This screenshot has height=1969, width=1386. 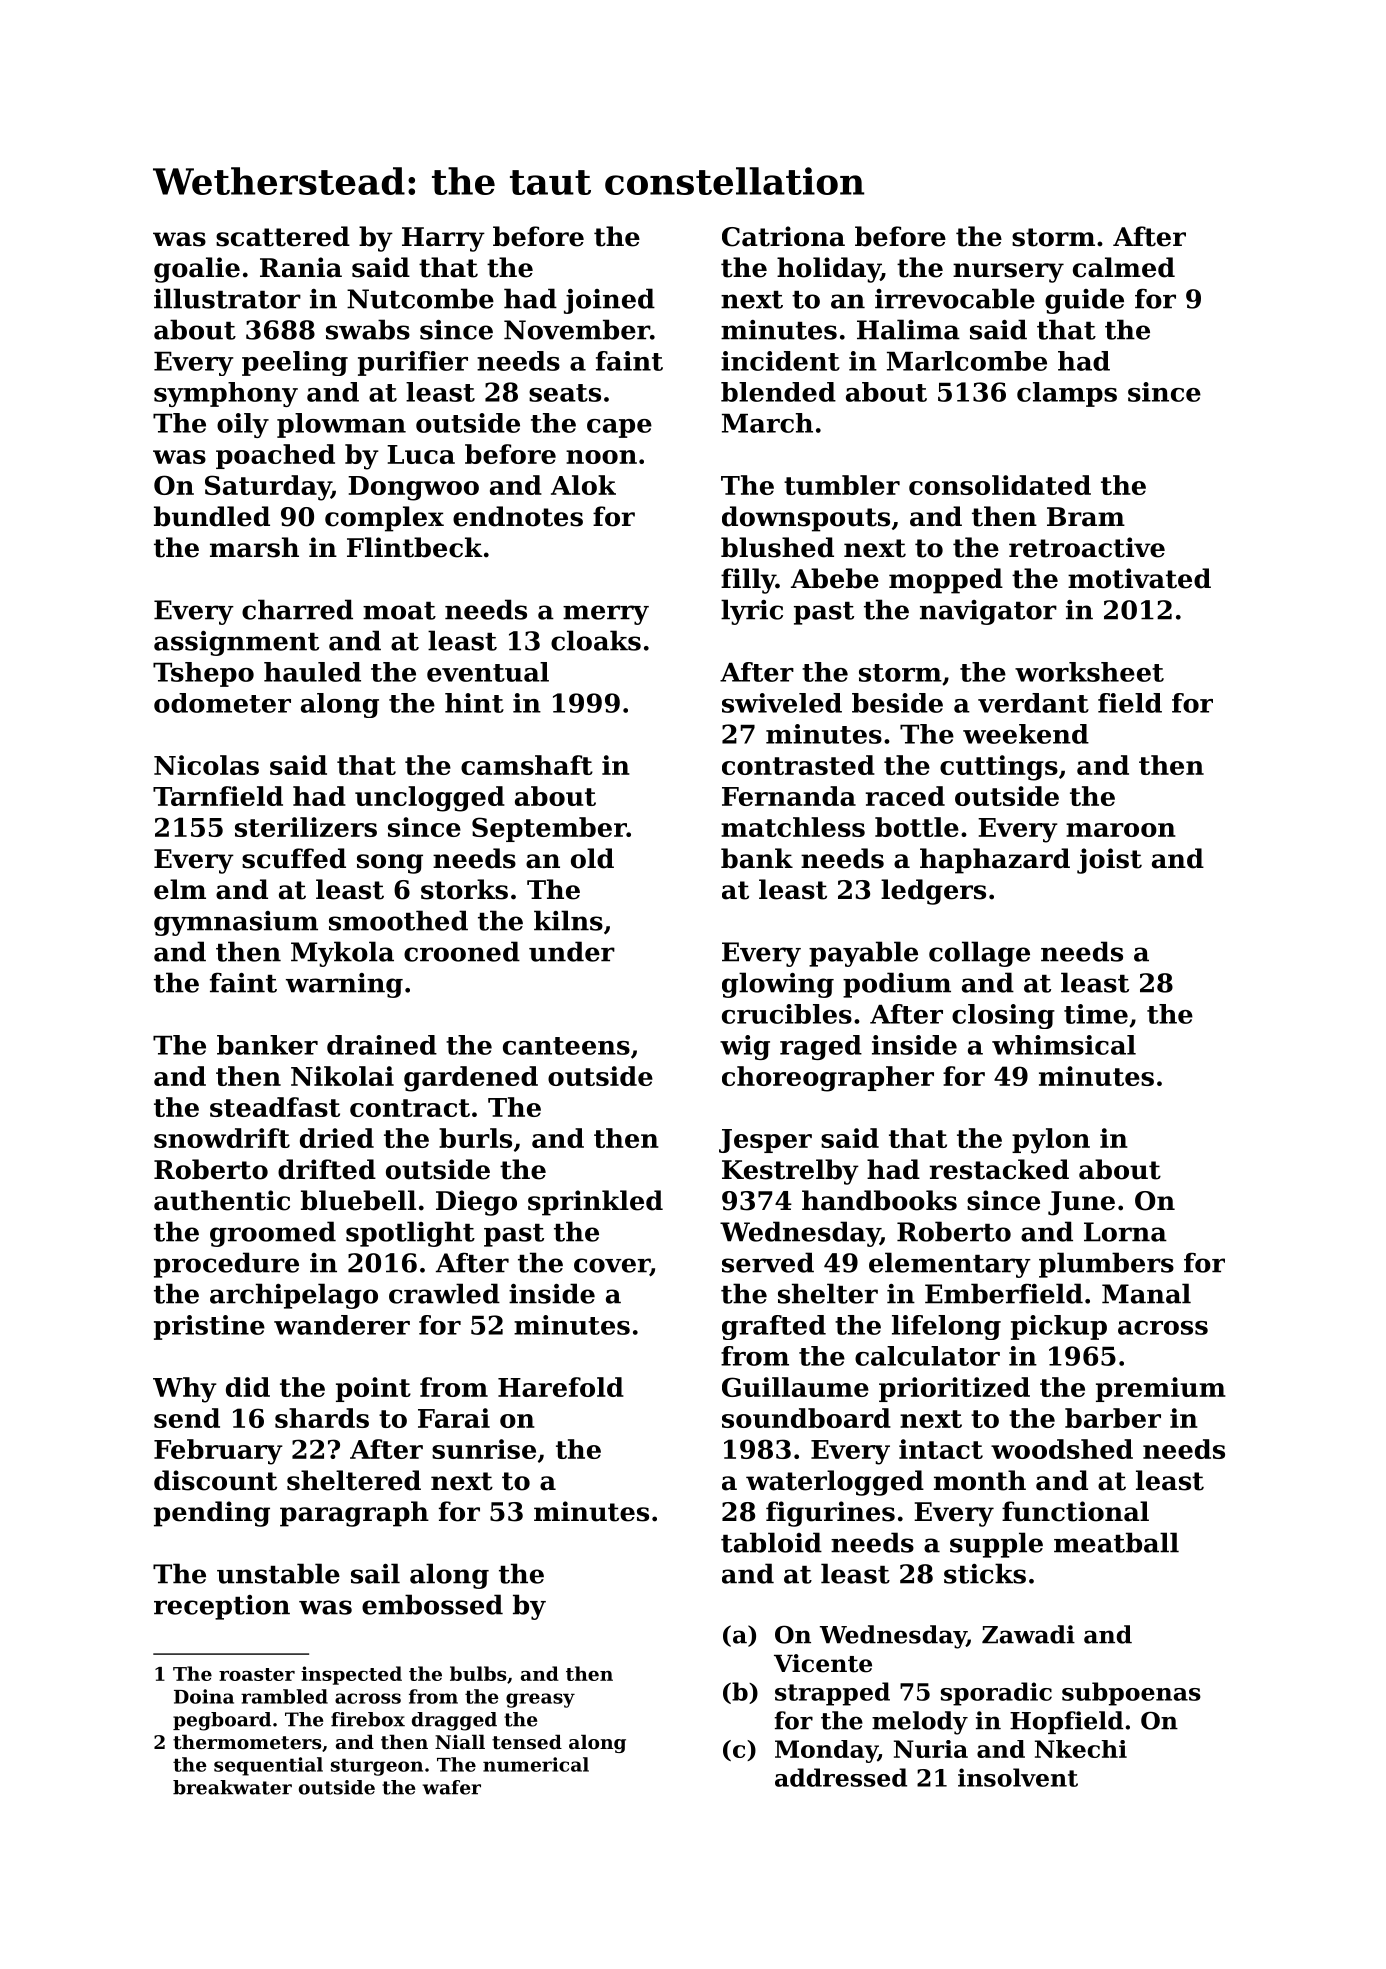 I want to click on Catriona, so click(x=783, y=236).
